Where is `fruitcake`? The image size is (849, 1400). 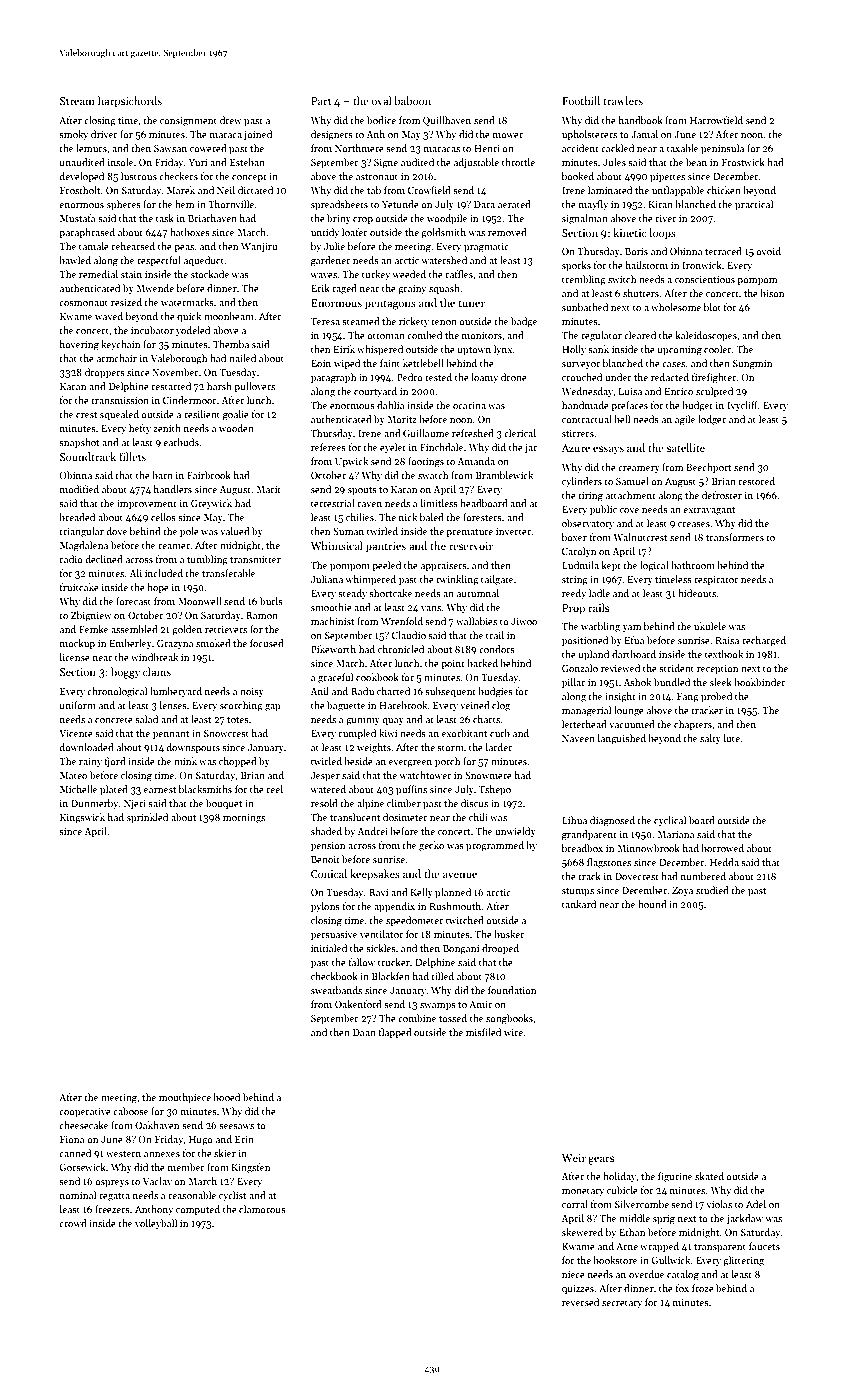 fruitcake is located at coordinates (79, 587).
